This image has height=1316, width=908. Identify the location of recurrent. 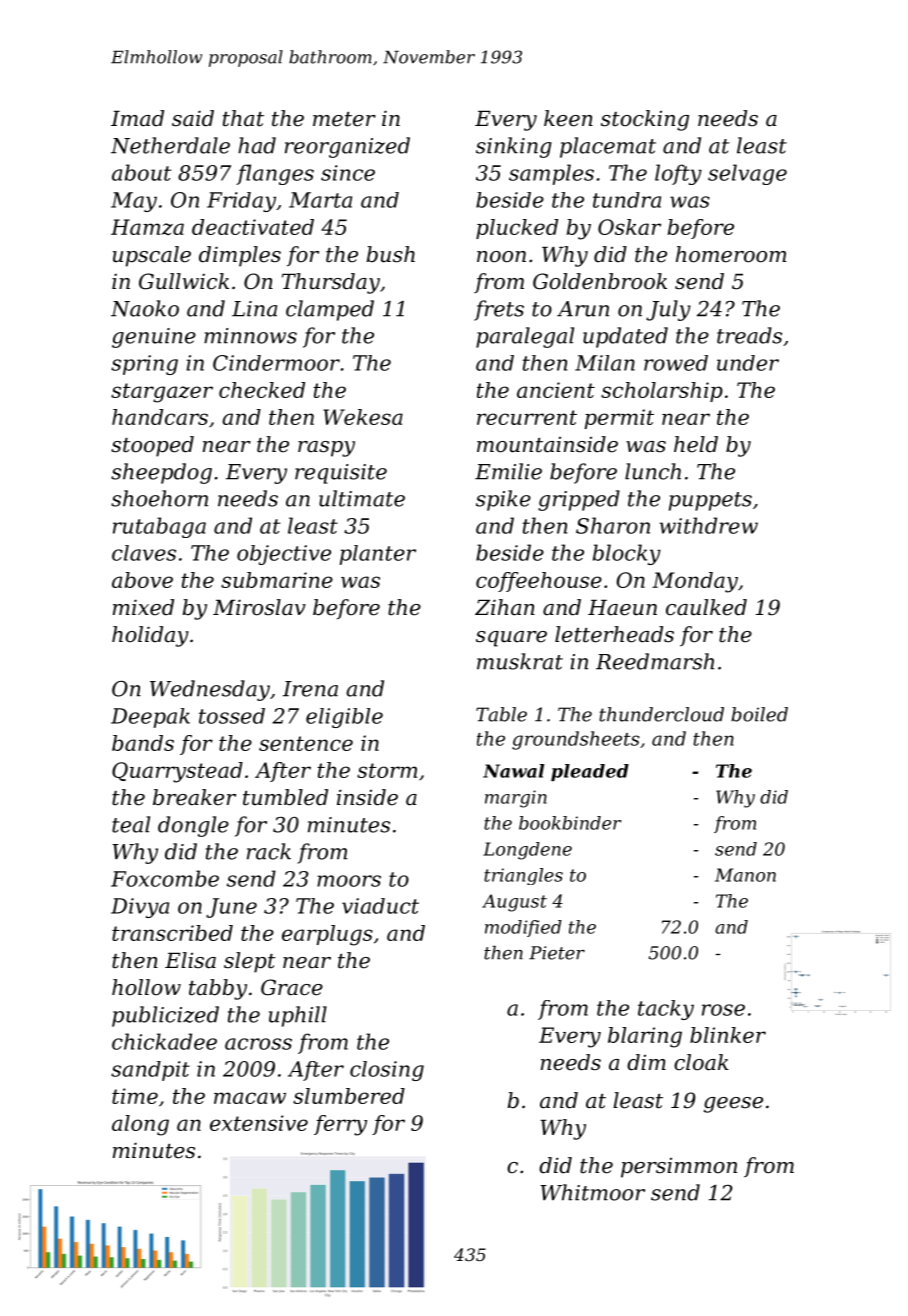
(527, 417).
